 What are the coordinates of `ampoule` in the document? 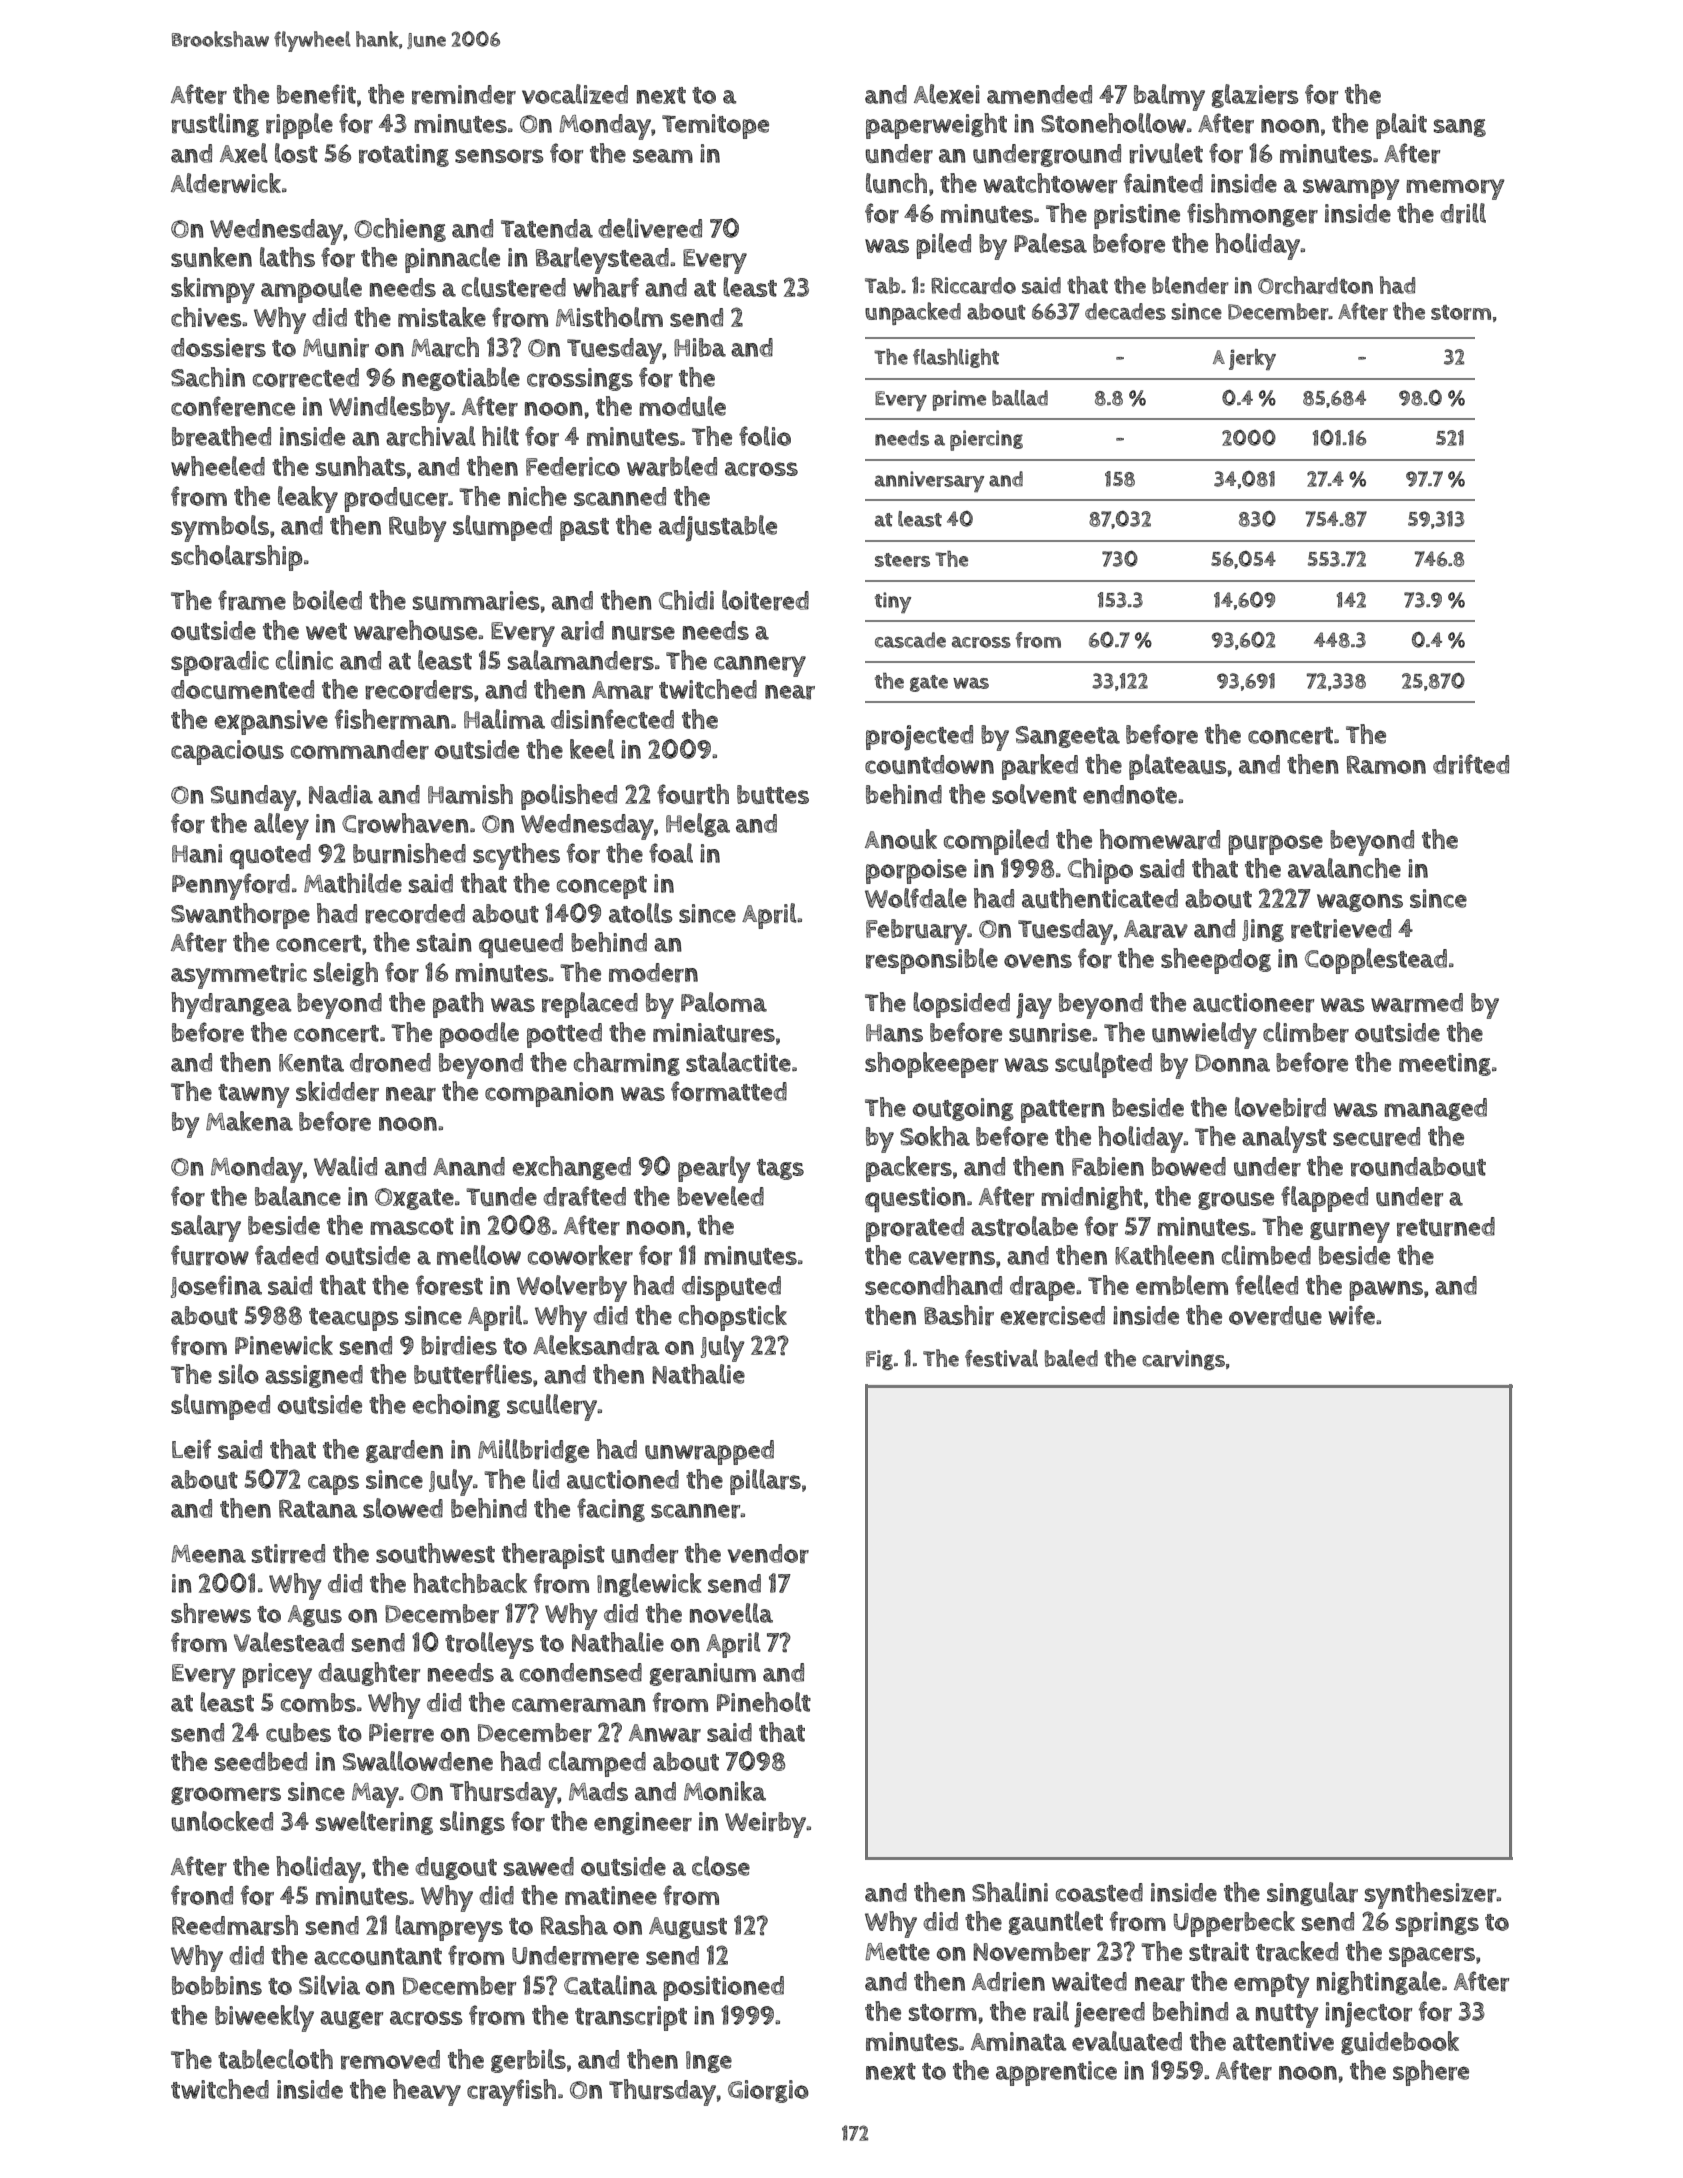 It's located at (311, 290).
